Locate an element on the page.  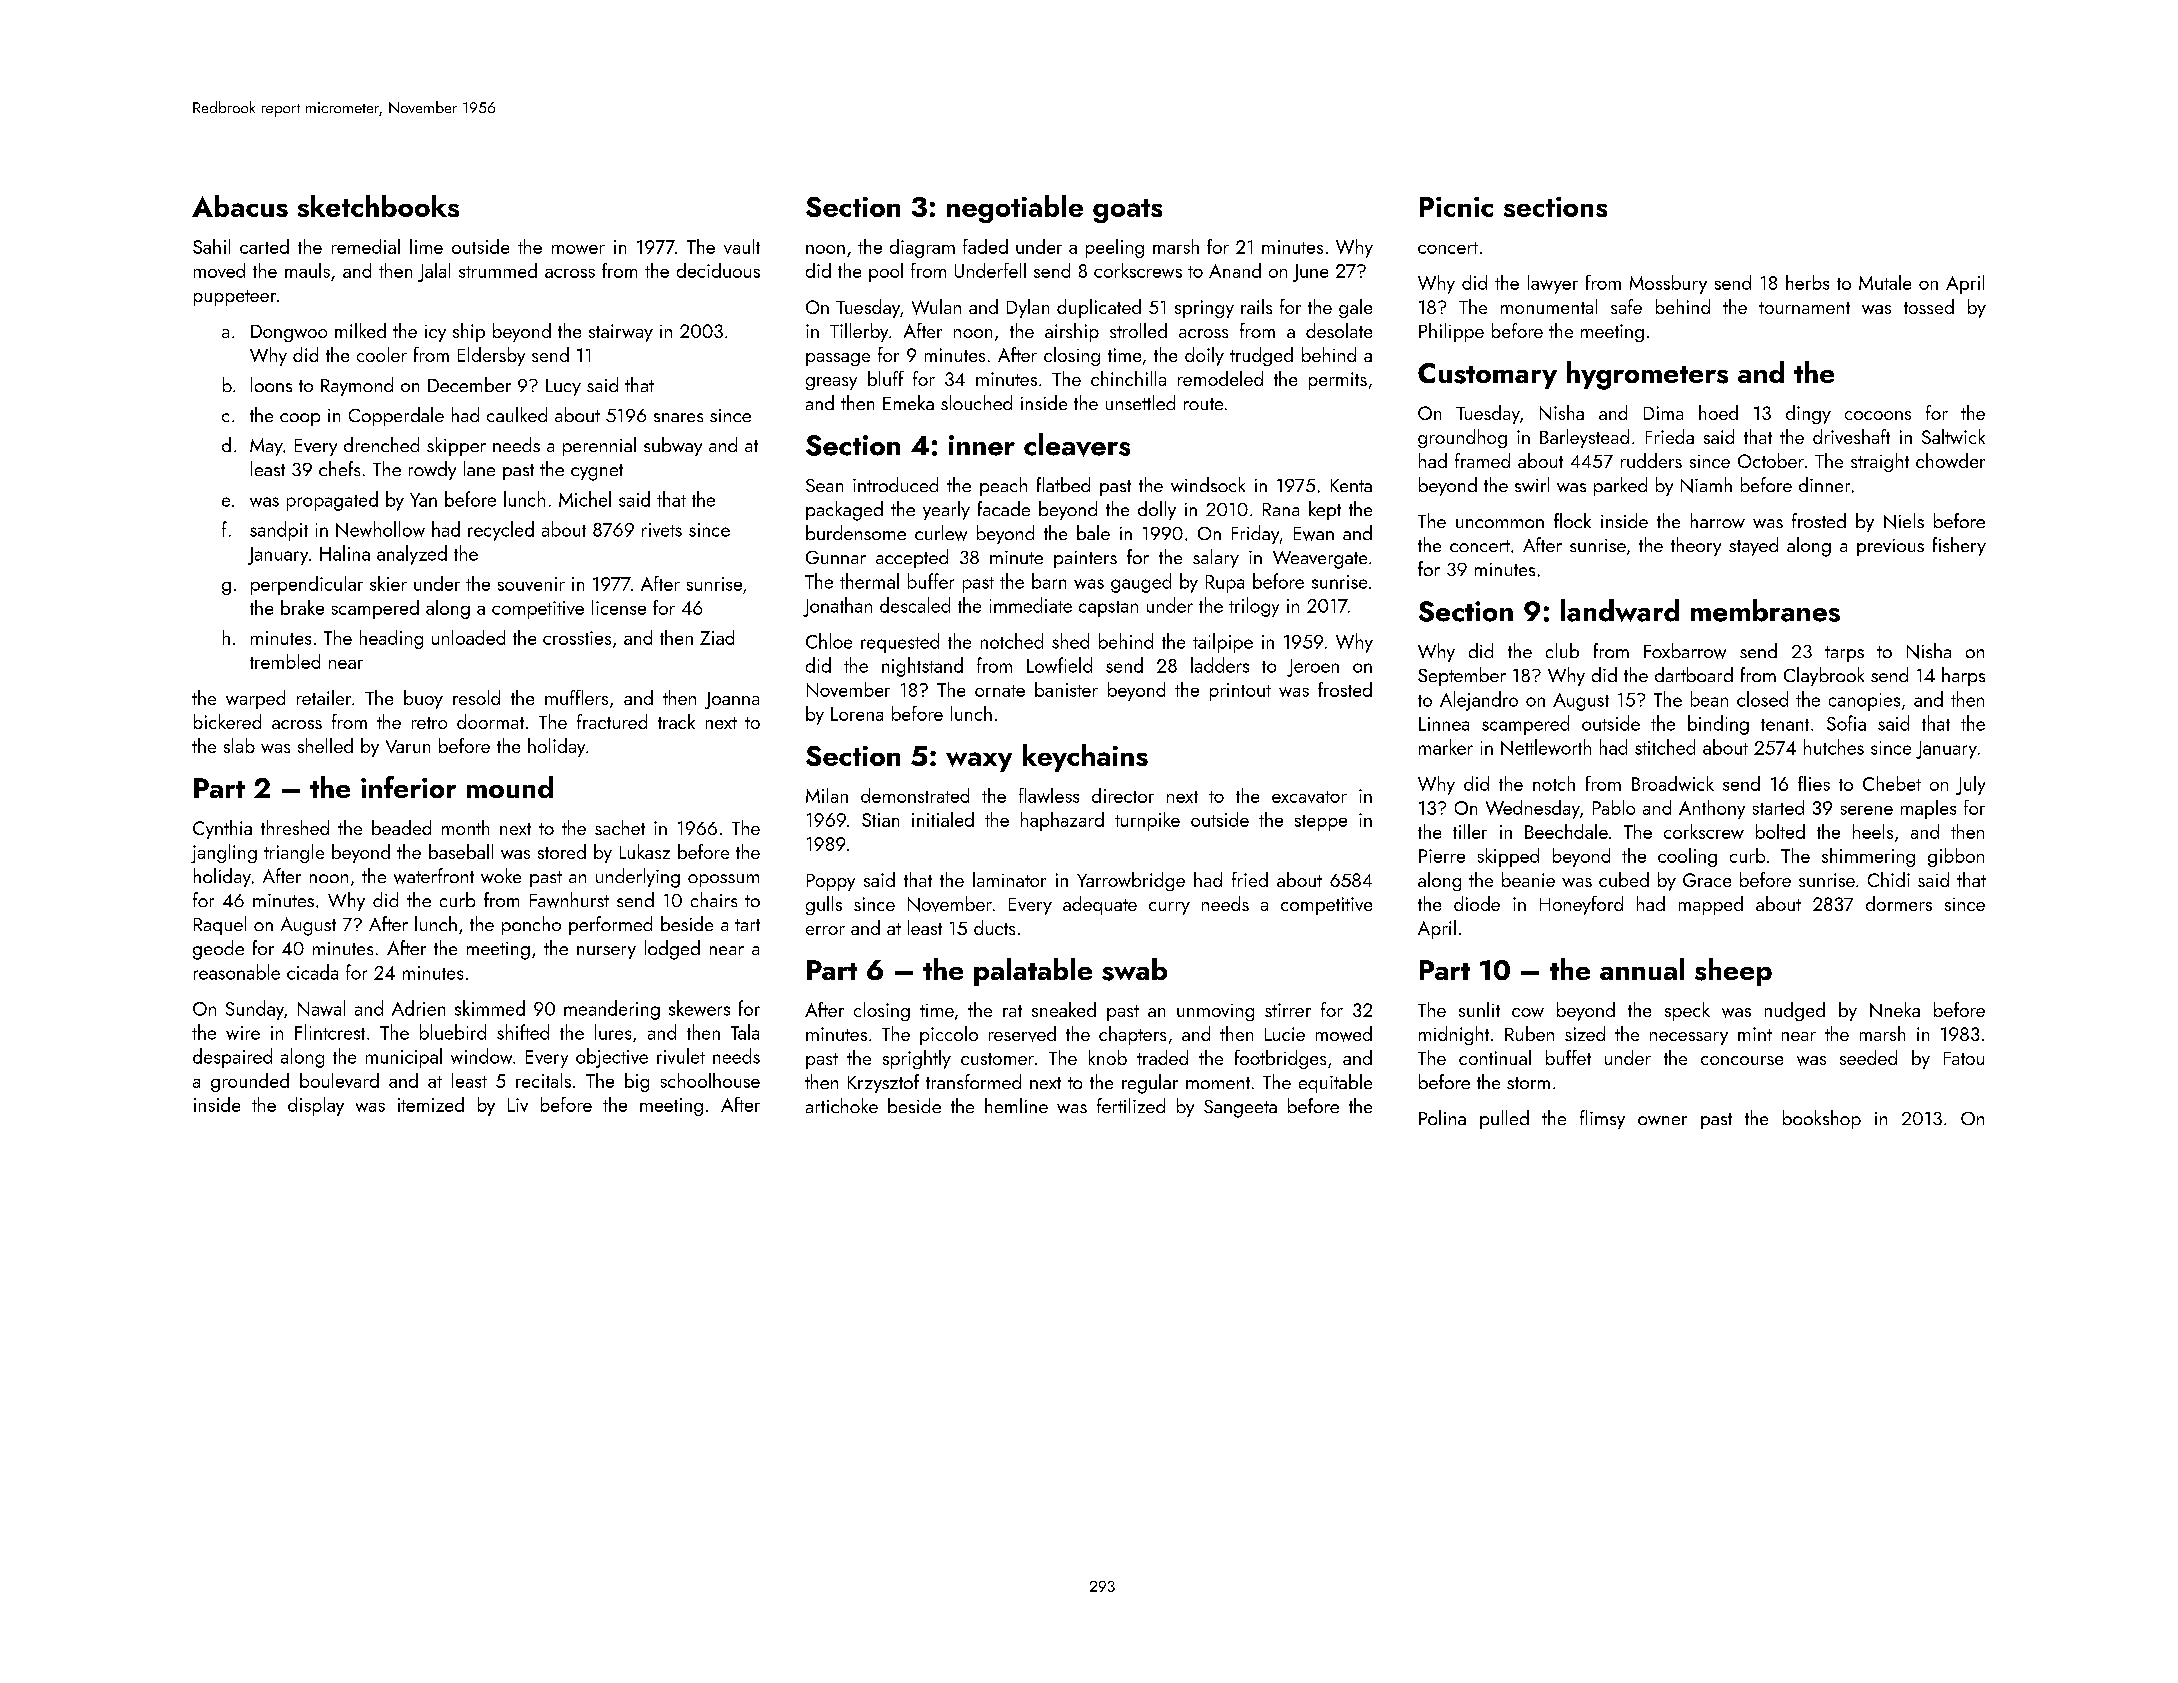
Niamh is located at coordinates (1706, 485).
